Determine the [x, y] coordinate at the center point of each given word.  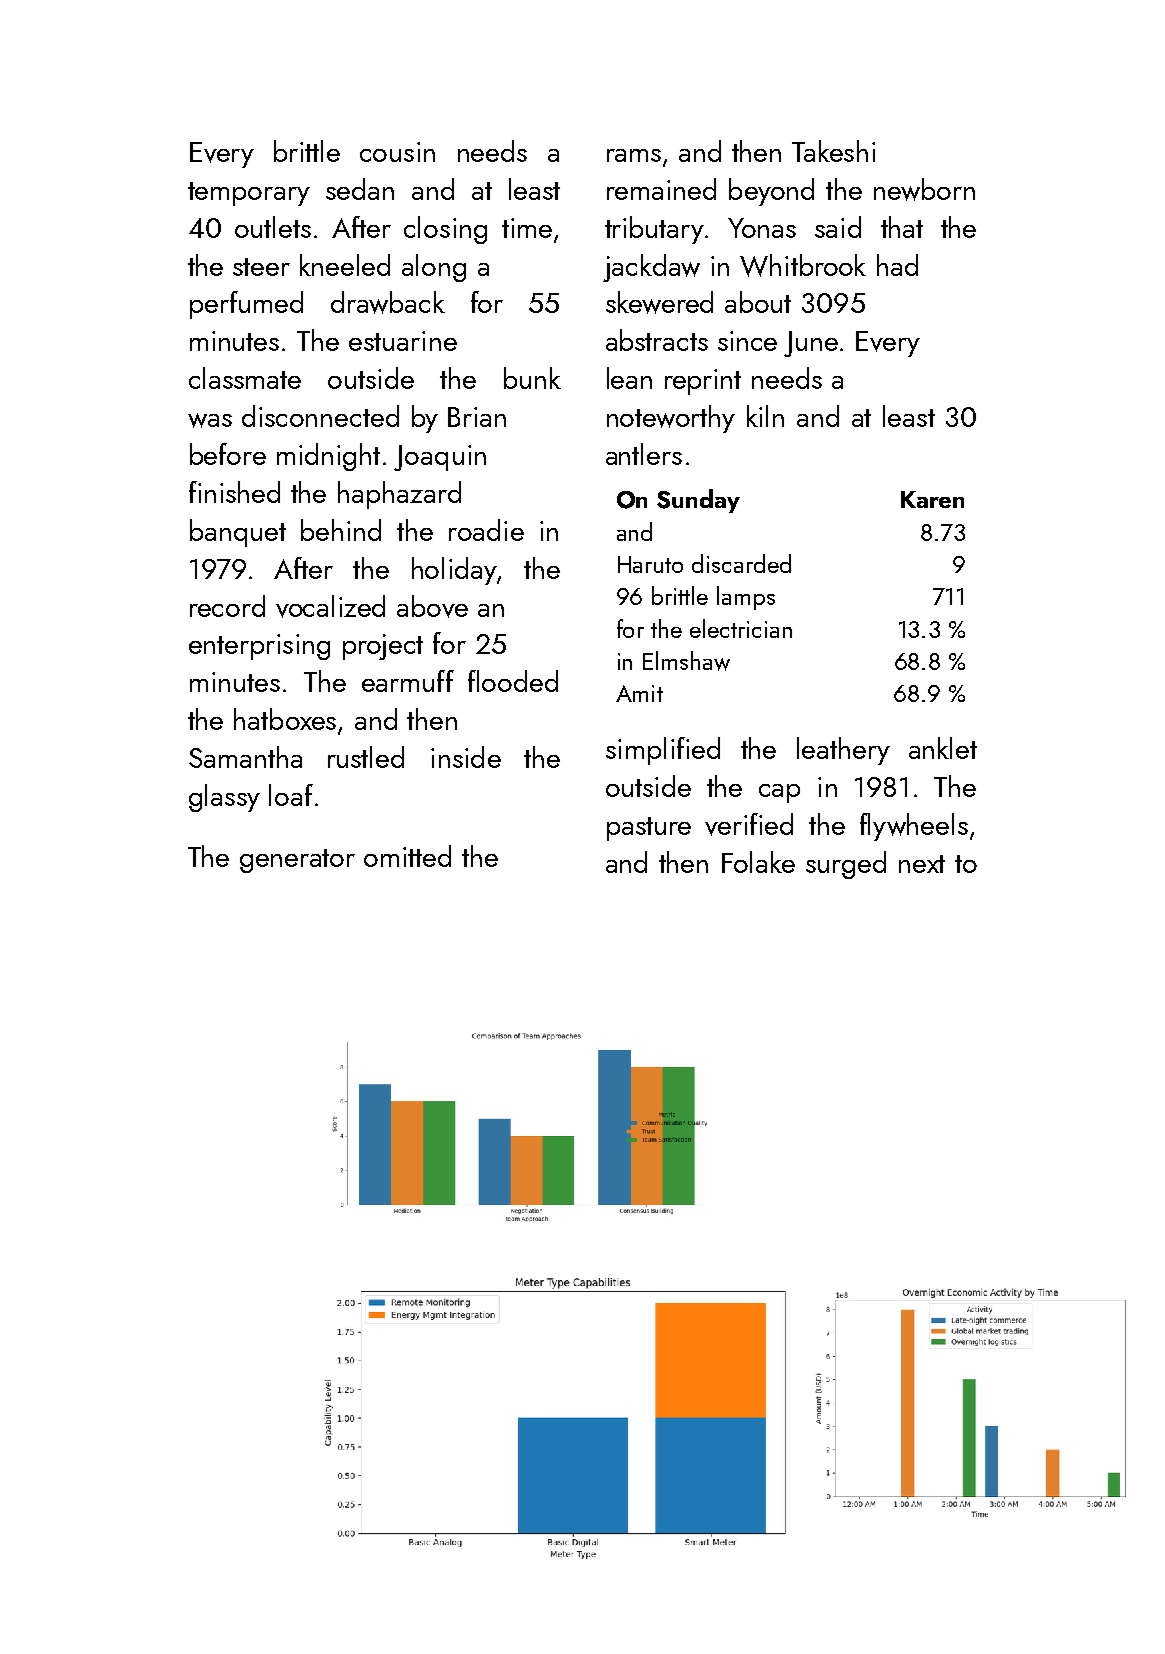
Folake [758, 862]
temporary [249, 194]
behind [341, 530]
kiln [765, 416]
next [922, 864]
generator [297, 861]
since [747, 341]
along [434, 268]
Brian [477, 417]
